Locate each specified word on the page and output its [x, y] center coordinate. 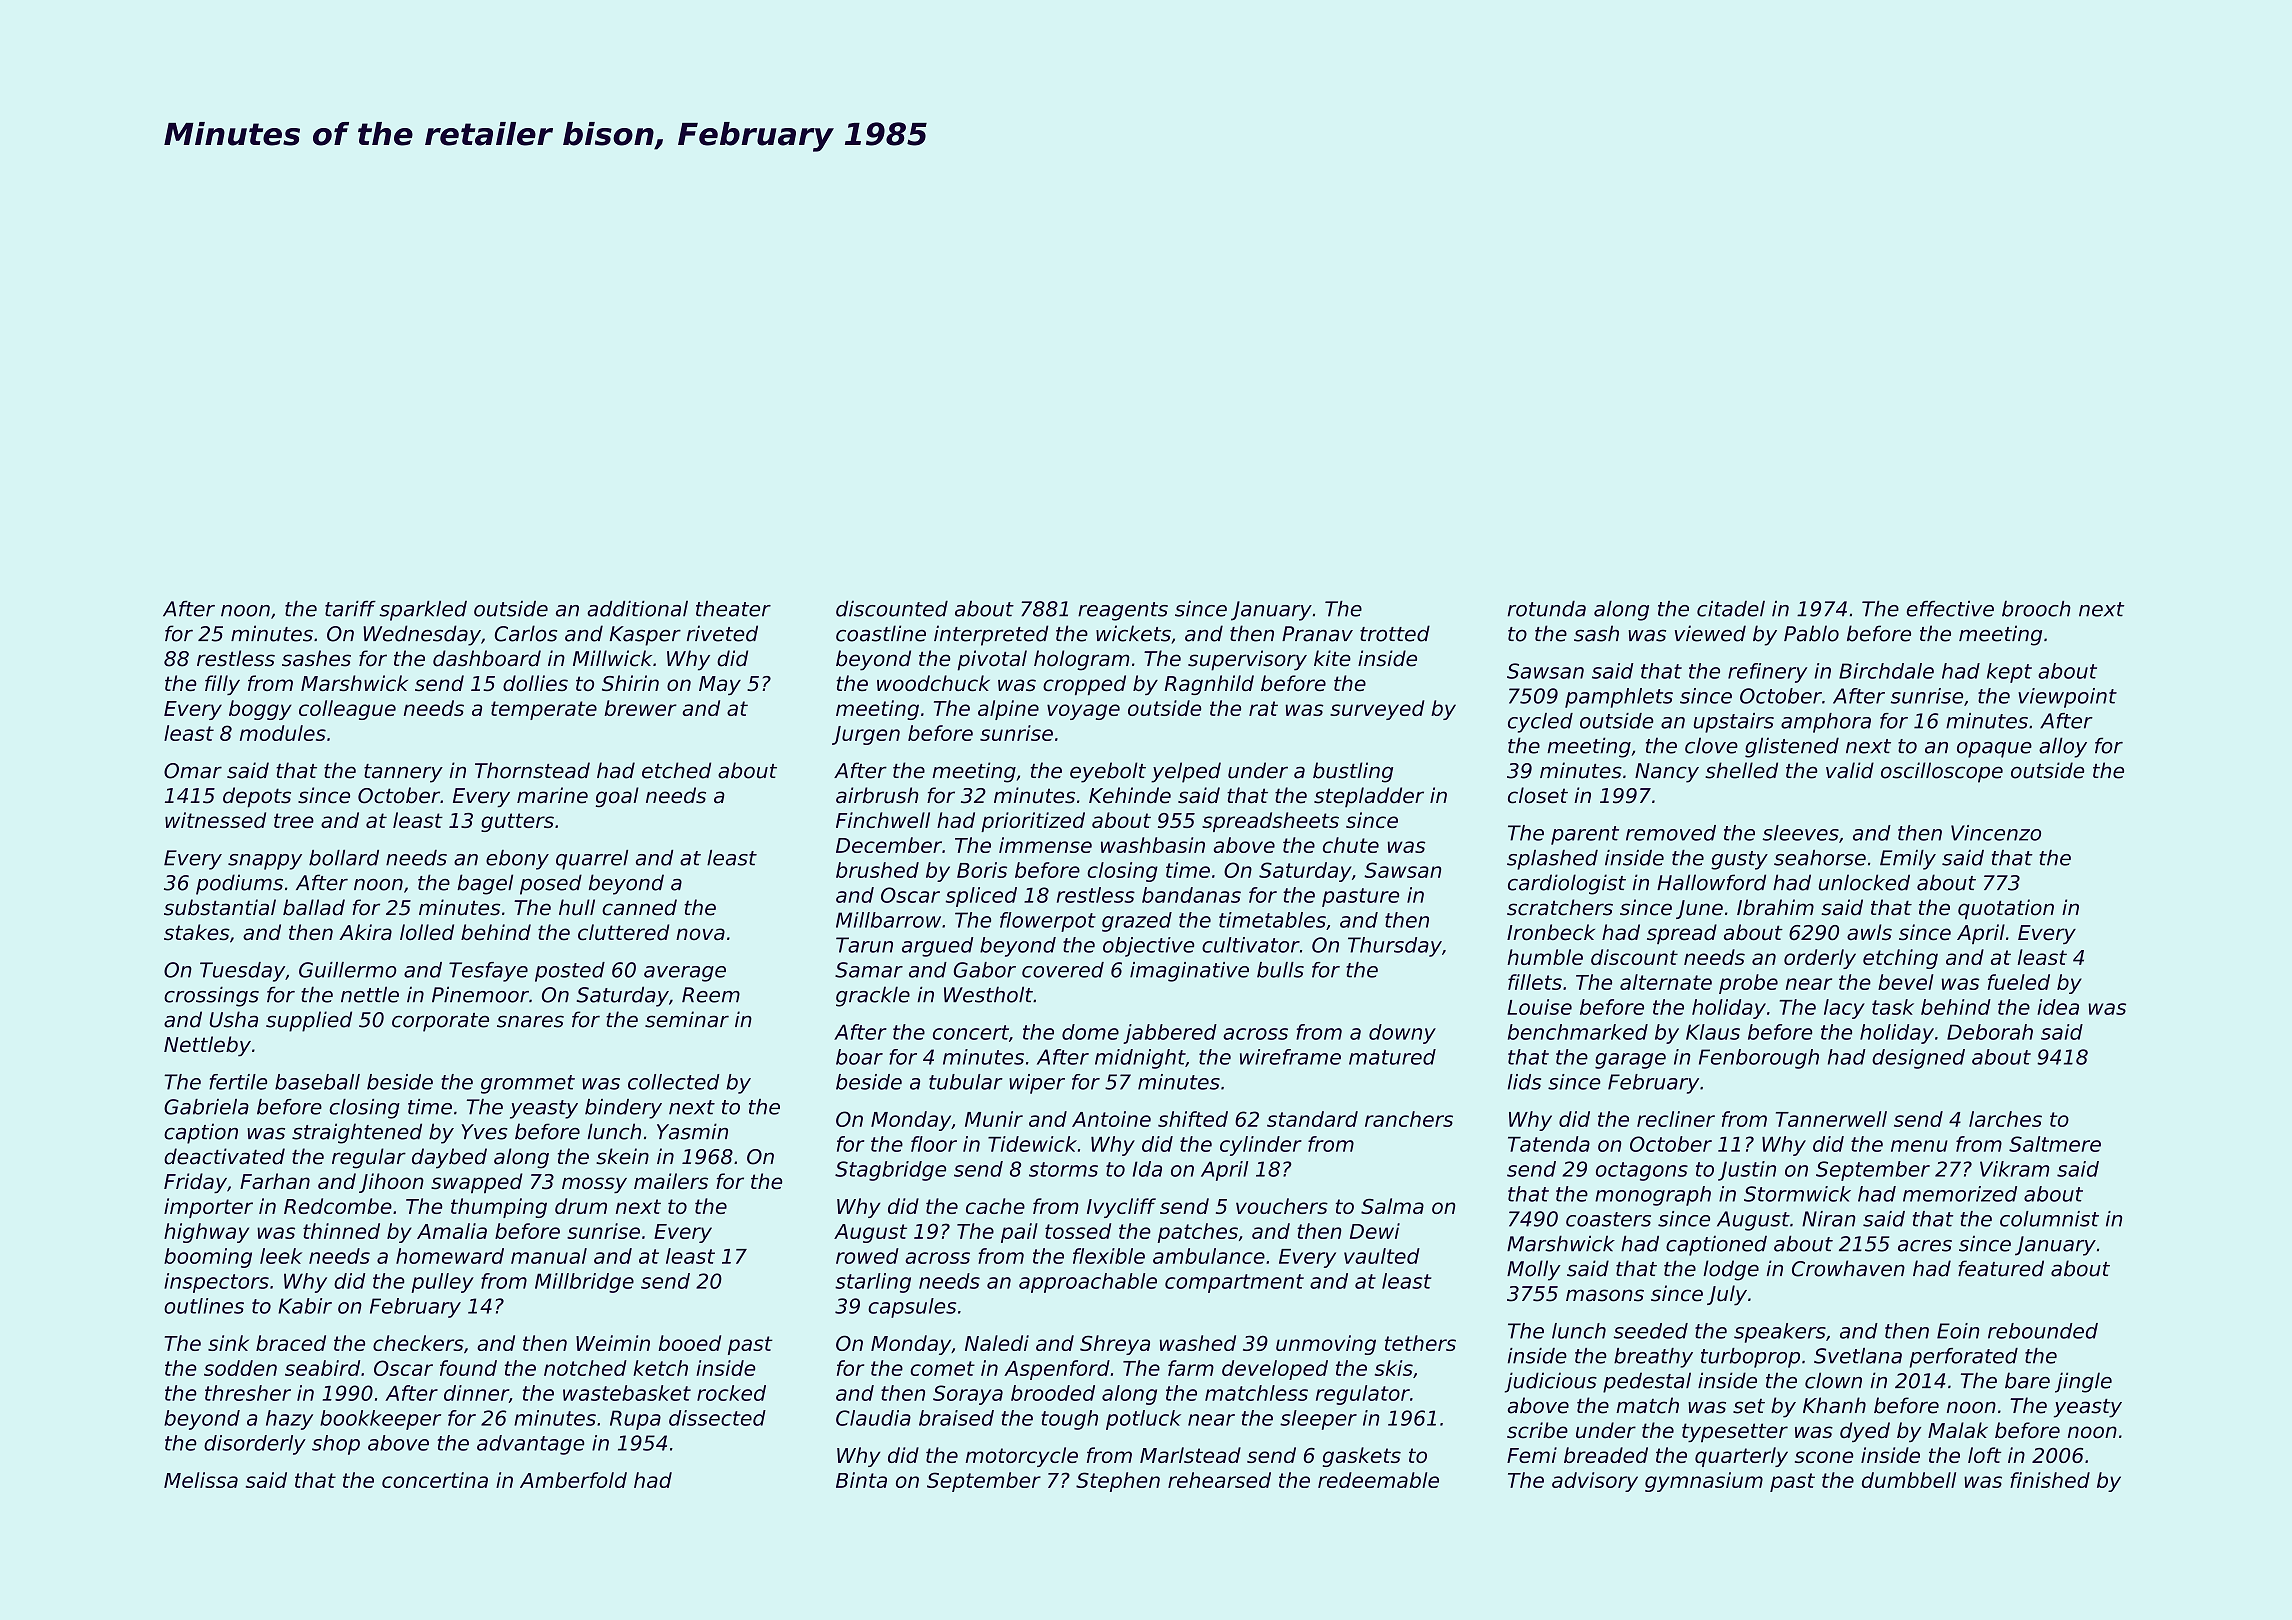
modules [283, 733]
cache [995, 1206]
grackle [873, 996]
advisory [1595, 1482]
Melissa [201, 1480]
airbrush [877, 795]
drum [581, 1206]
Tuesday [242, 972]
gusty [1739, 860]
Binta [861, 1480]
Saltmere [2055, 1144]
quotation [2006, 909]
